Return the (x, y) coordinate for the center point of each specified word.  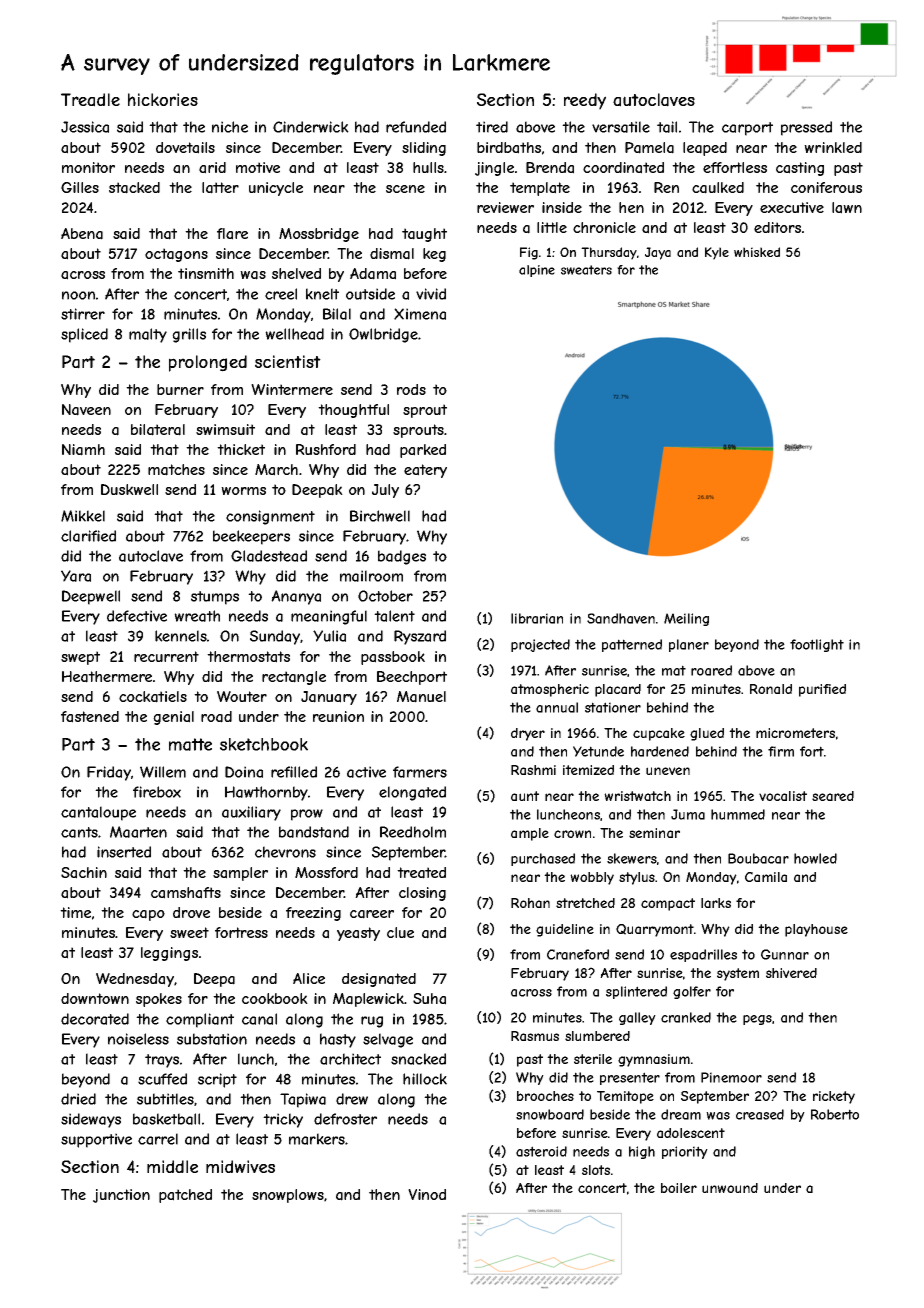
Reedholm (413, 832)
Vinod (427, 1194)
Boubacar (758, 858)
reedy (585, 101)
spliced (84, 335)
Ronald (771, 689)
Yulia (329, 636)
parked (423, 451)
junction (121, 1196)
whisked (757, 252)
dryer (528, 734)
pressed (806, 128)
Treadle (90, 100)
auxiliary (251, 813)
